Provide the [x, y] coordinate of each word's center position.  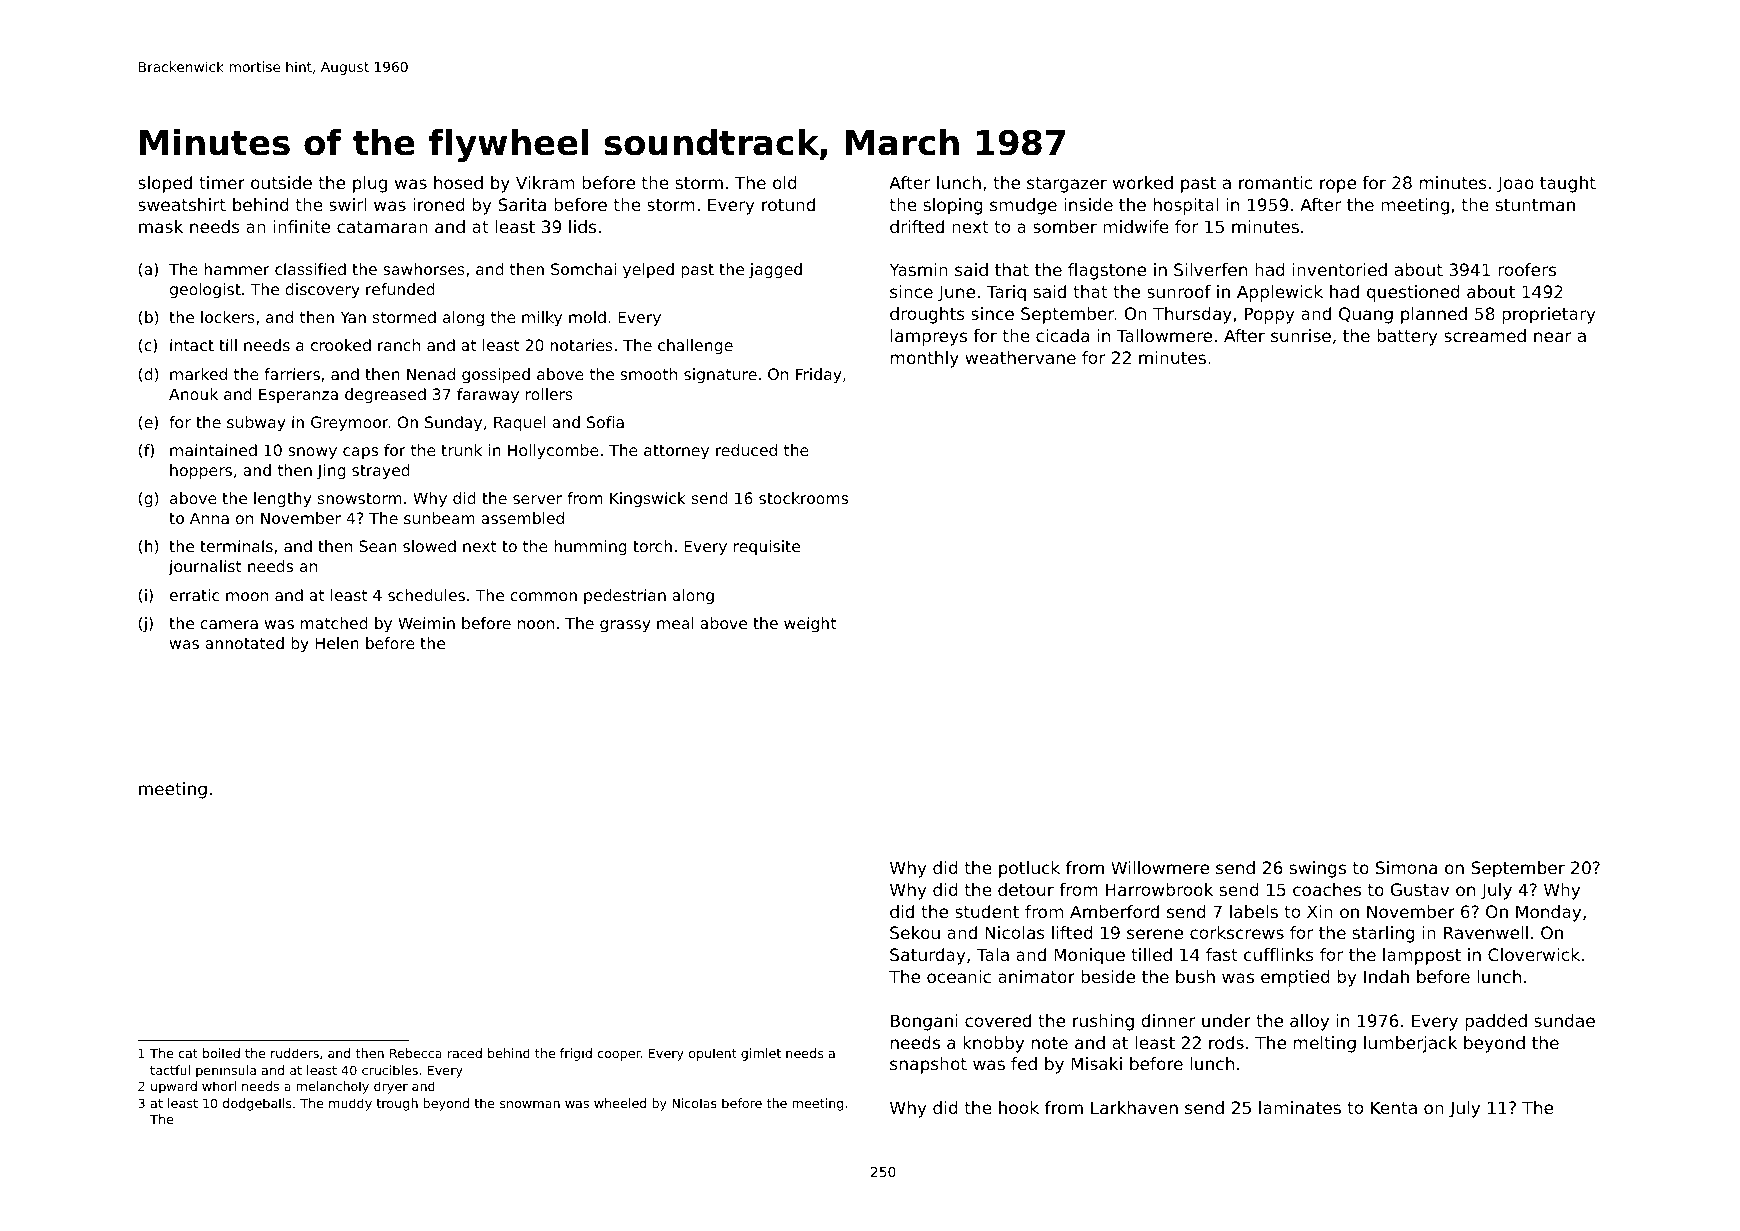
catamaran [382, 227]
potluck [1029, 869]
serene [1155, 934]
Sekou [915, 932]
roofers [1527, 269]
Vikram [545, 182]
